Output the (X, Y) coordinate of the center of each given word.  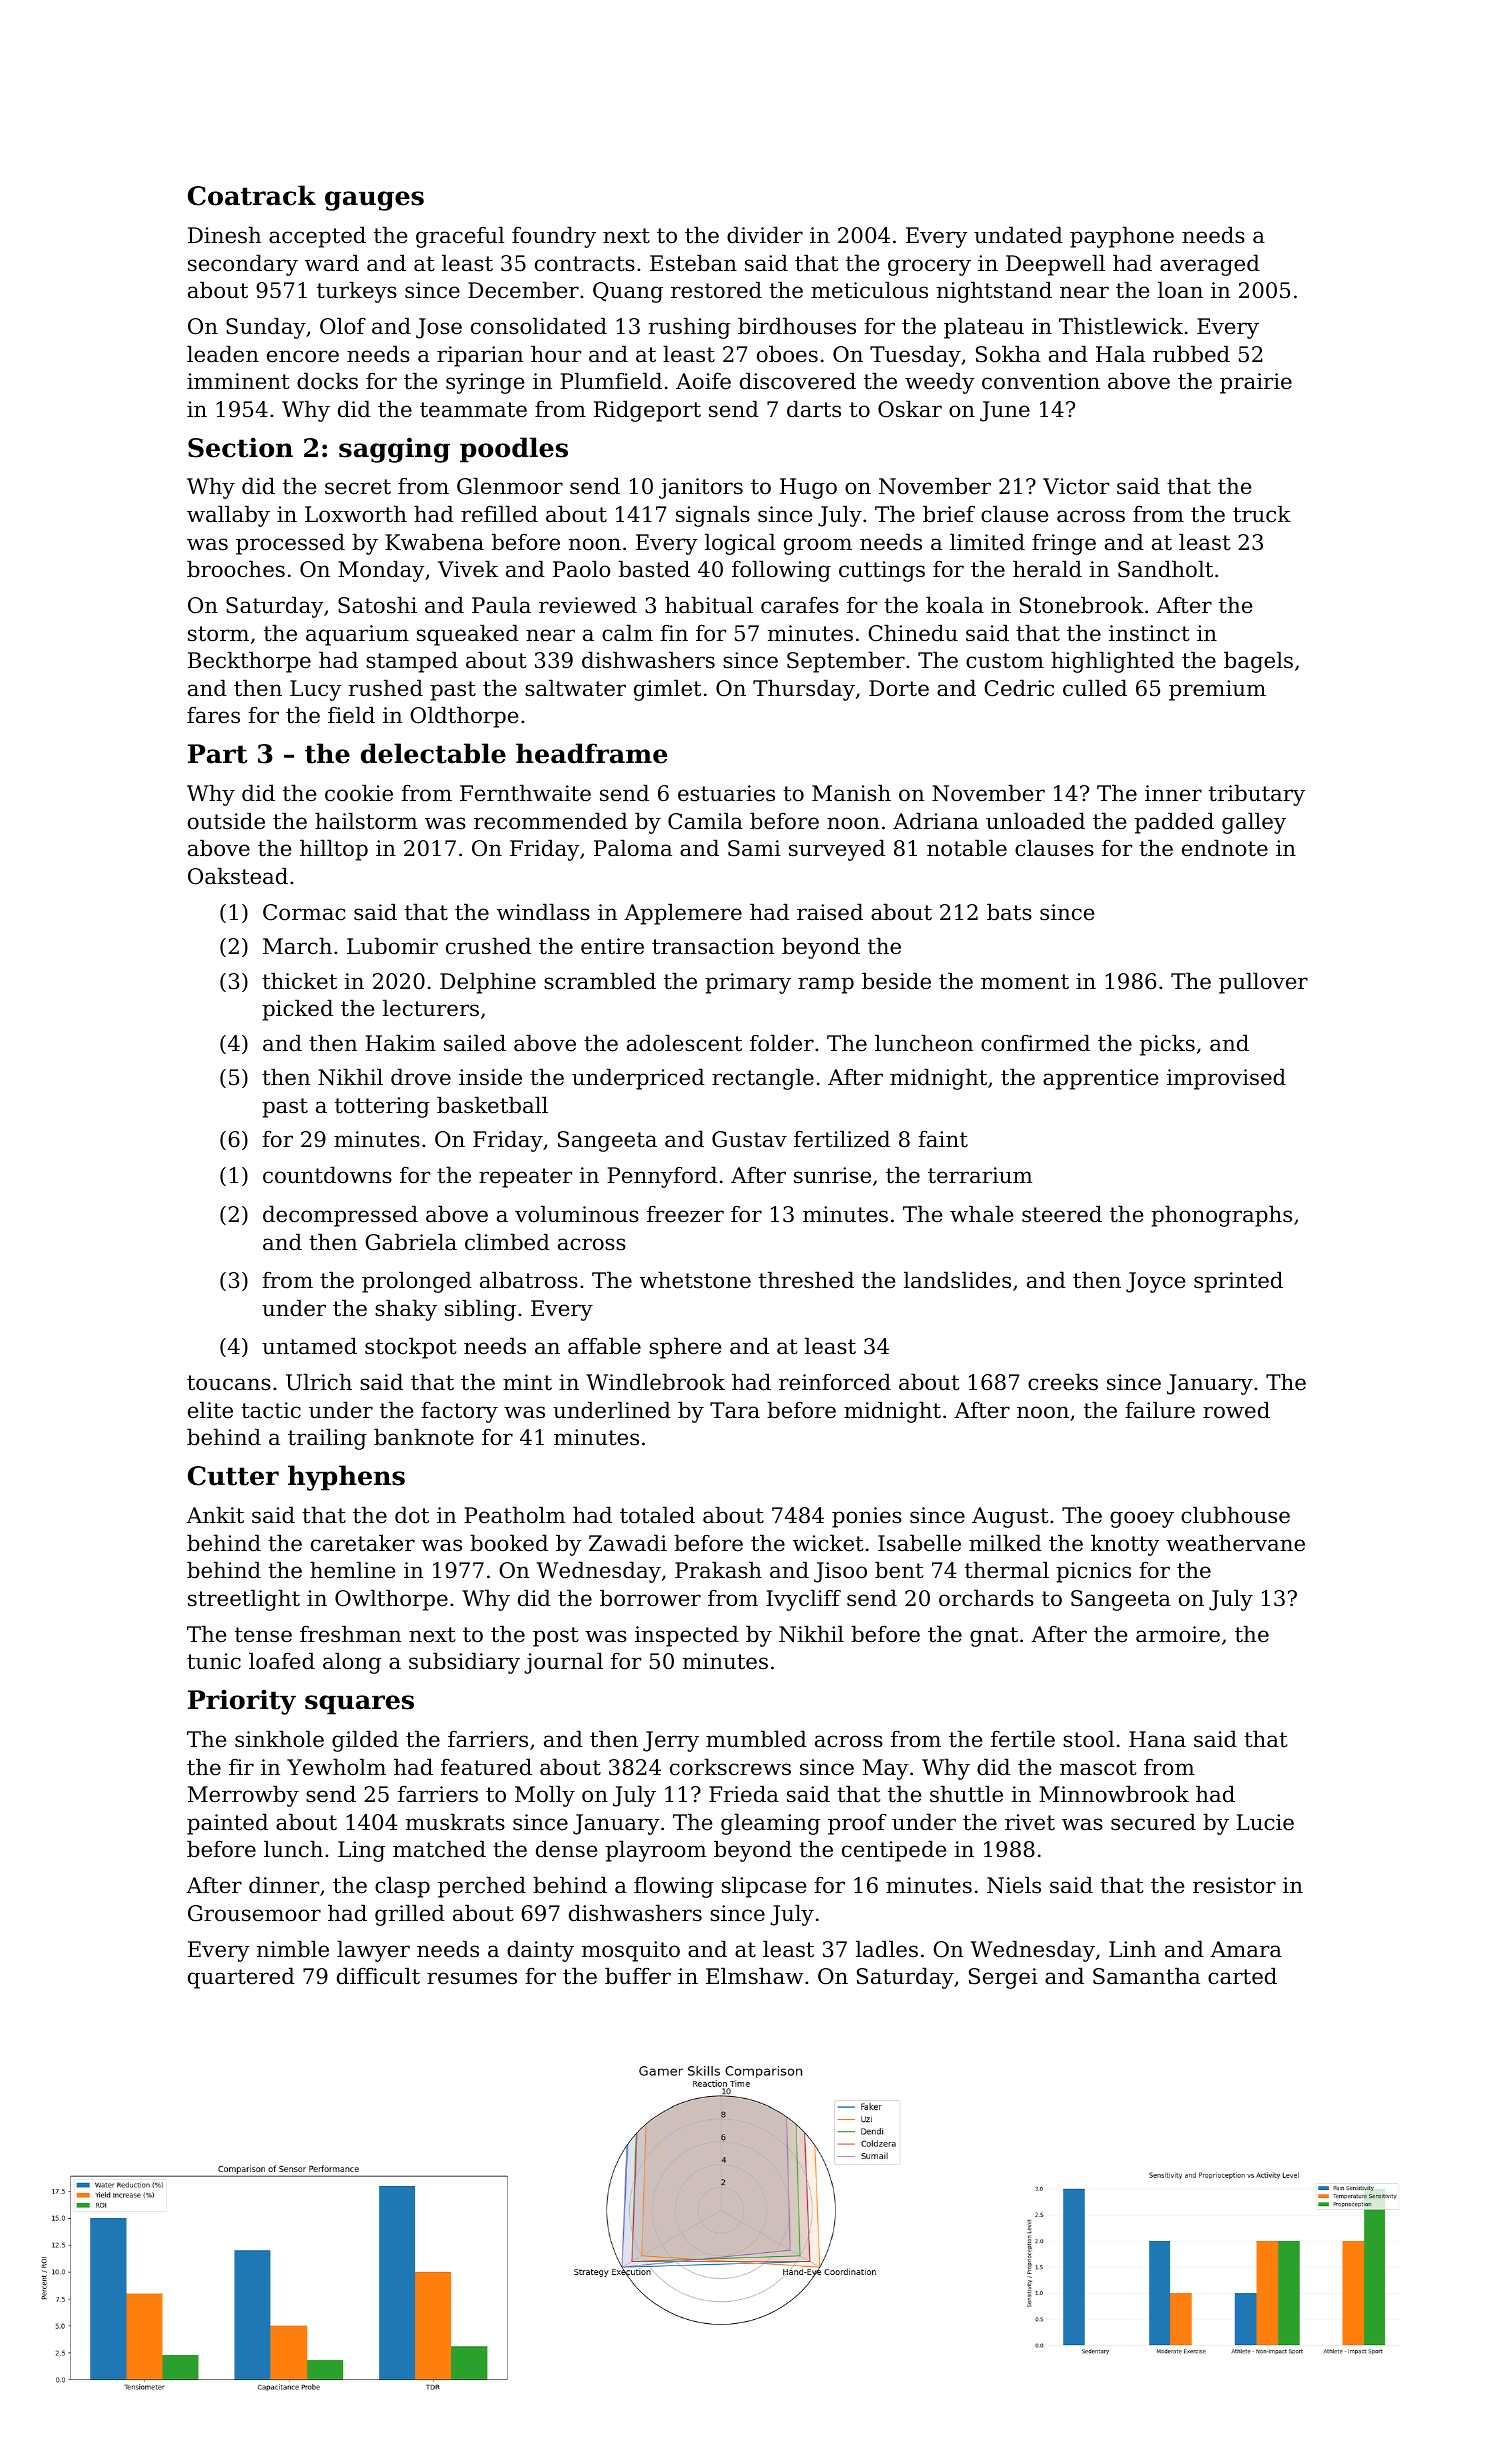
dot (412, 1515)
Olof (343, 326)
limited (987, 542)
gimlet (667, 690)
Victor (1076, 486)
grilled (410, 1915)
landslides (957, 1280)
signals (713, 516)
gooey (1142, 1519)
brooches (236, 569)
